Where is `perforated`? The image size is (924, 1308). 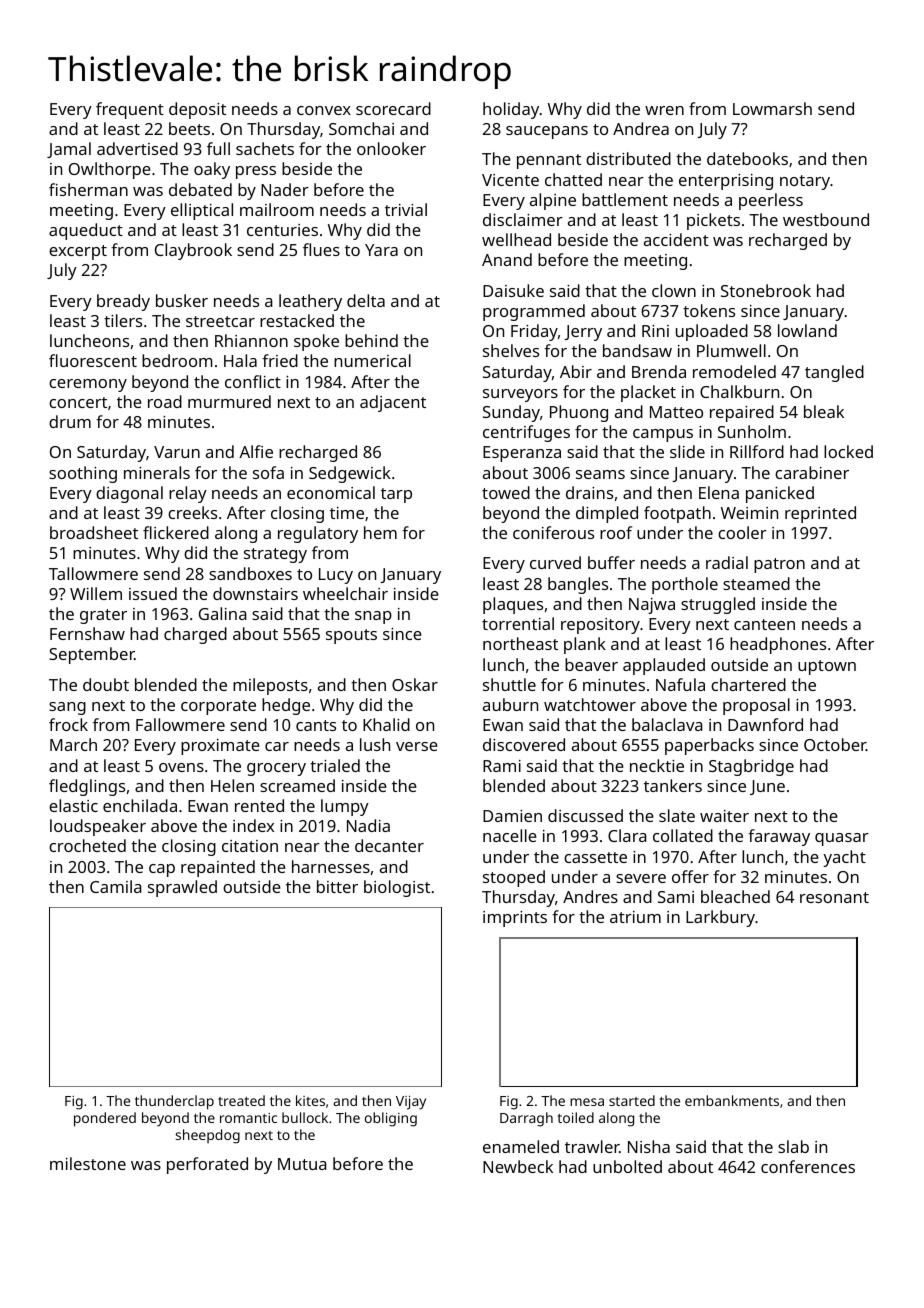
perforated is located at coordinates (207, 1165).
